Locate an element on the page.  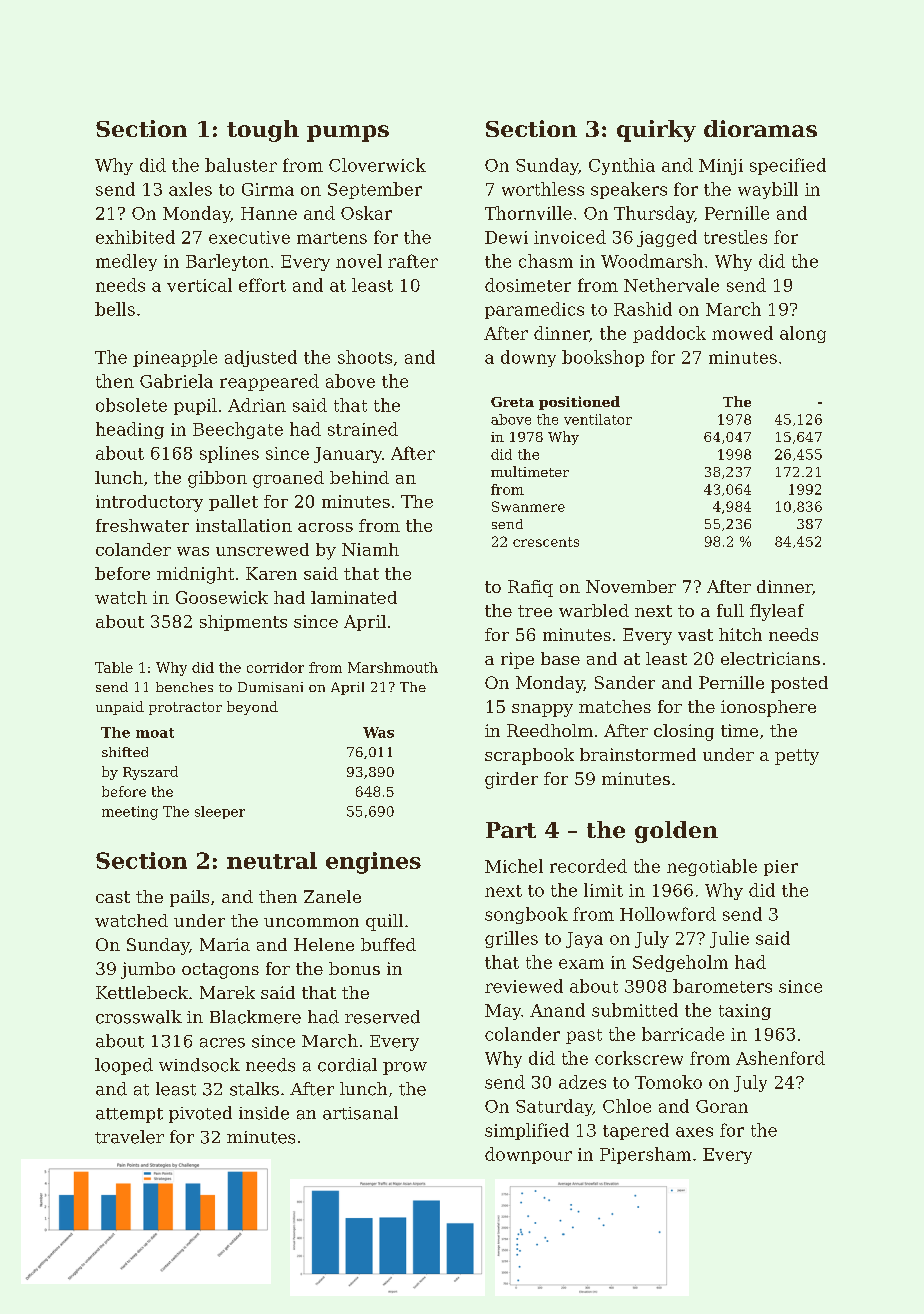
sleeper is located at coordinates (220, 812).
